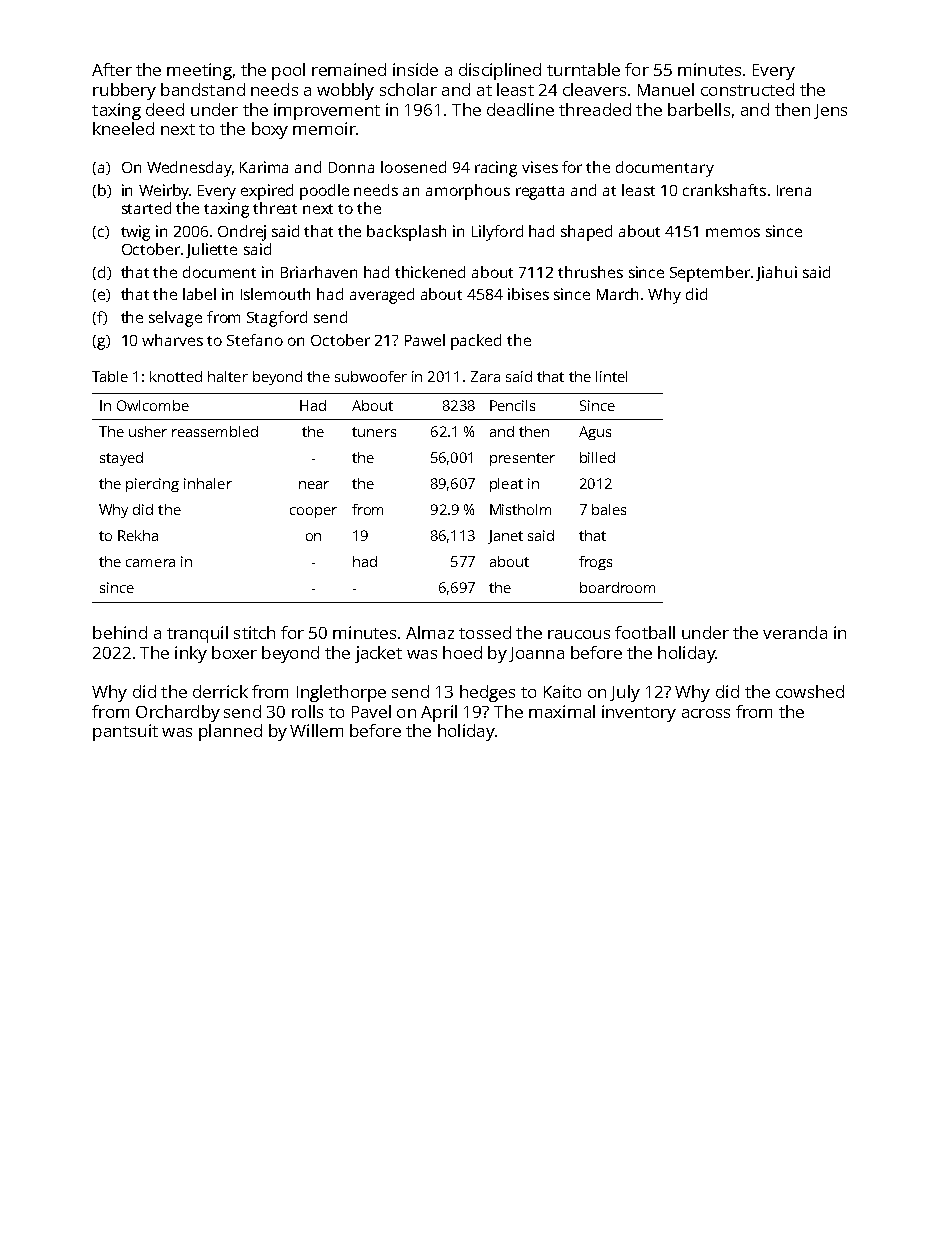  I want to click on hedges, so click(487, 693).
